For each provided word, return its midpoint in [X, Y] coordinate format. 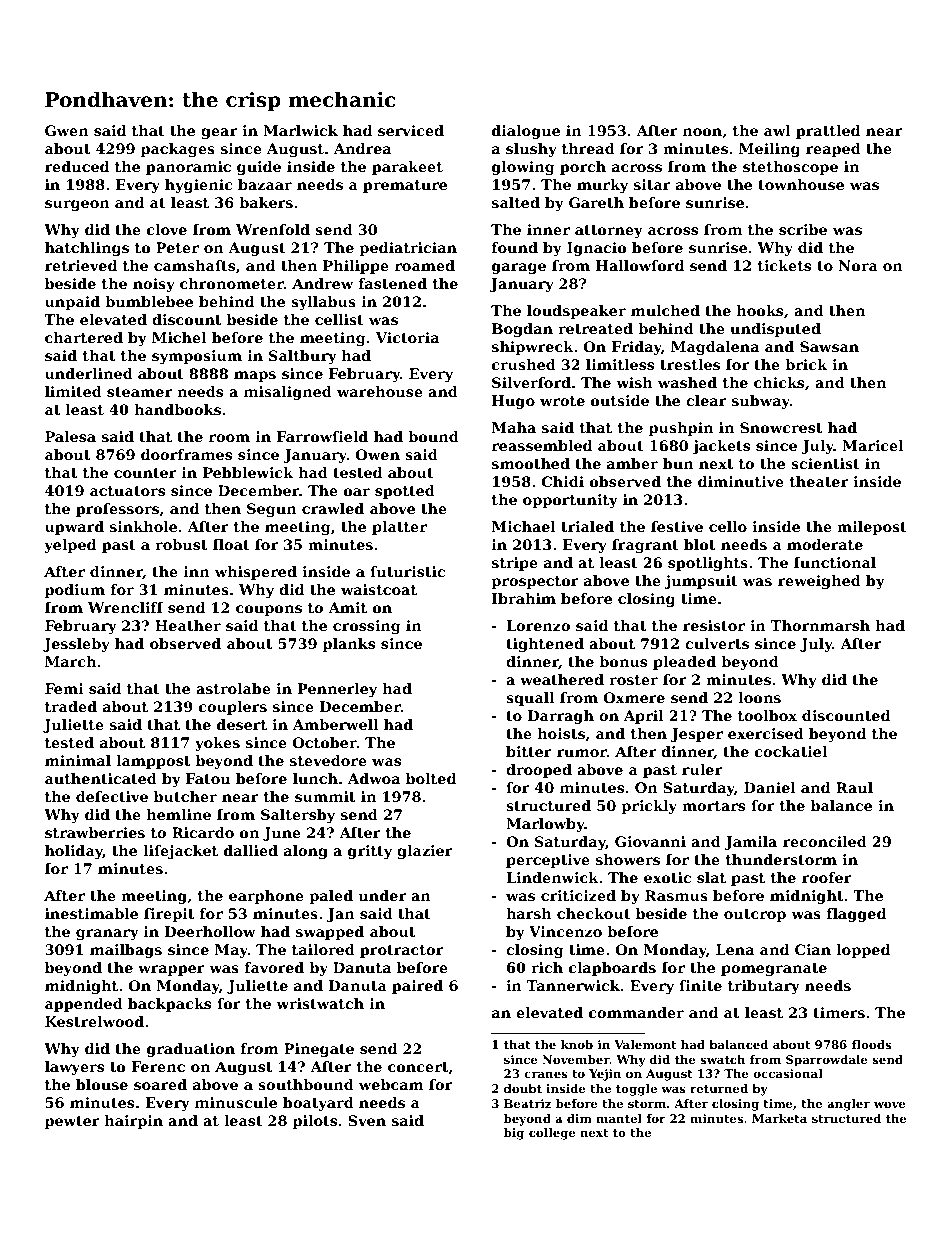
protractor [401, 951]
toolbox [767, 715]
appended [84, 1005]
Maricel [873, 445]
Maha [514, 427]
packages [178, 150]
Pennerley [337, 690]
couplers [233, 708]
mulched [665, 310]
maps [255, 376]
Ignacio [597, 249]
